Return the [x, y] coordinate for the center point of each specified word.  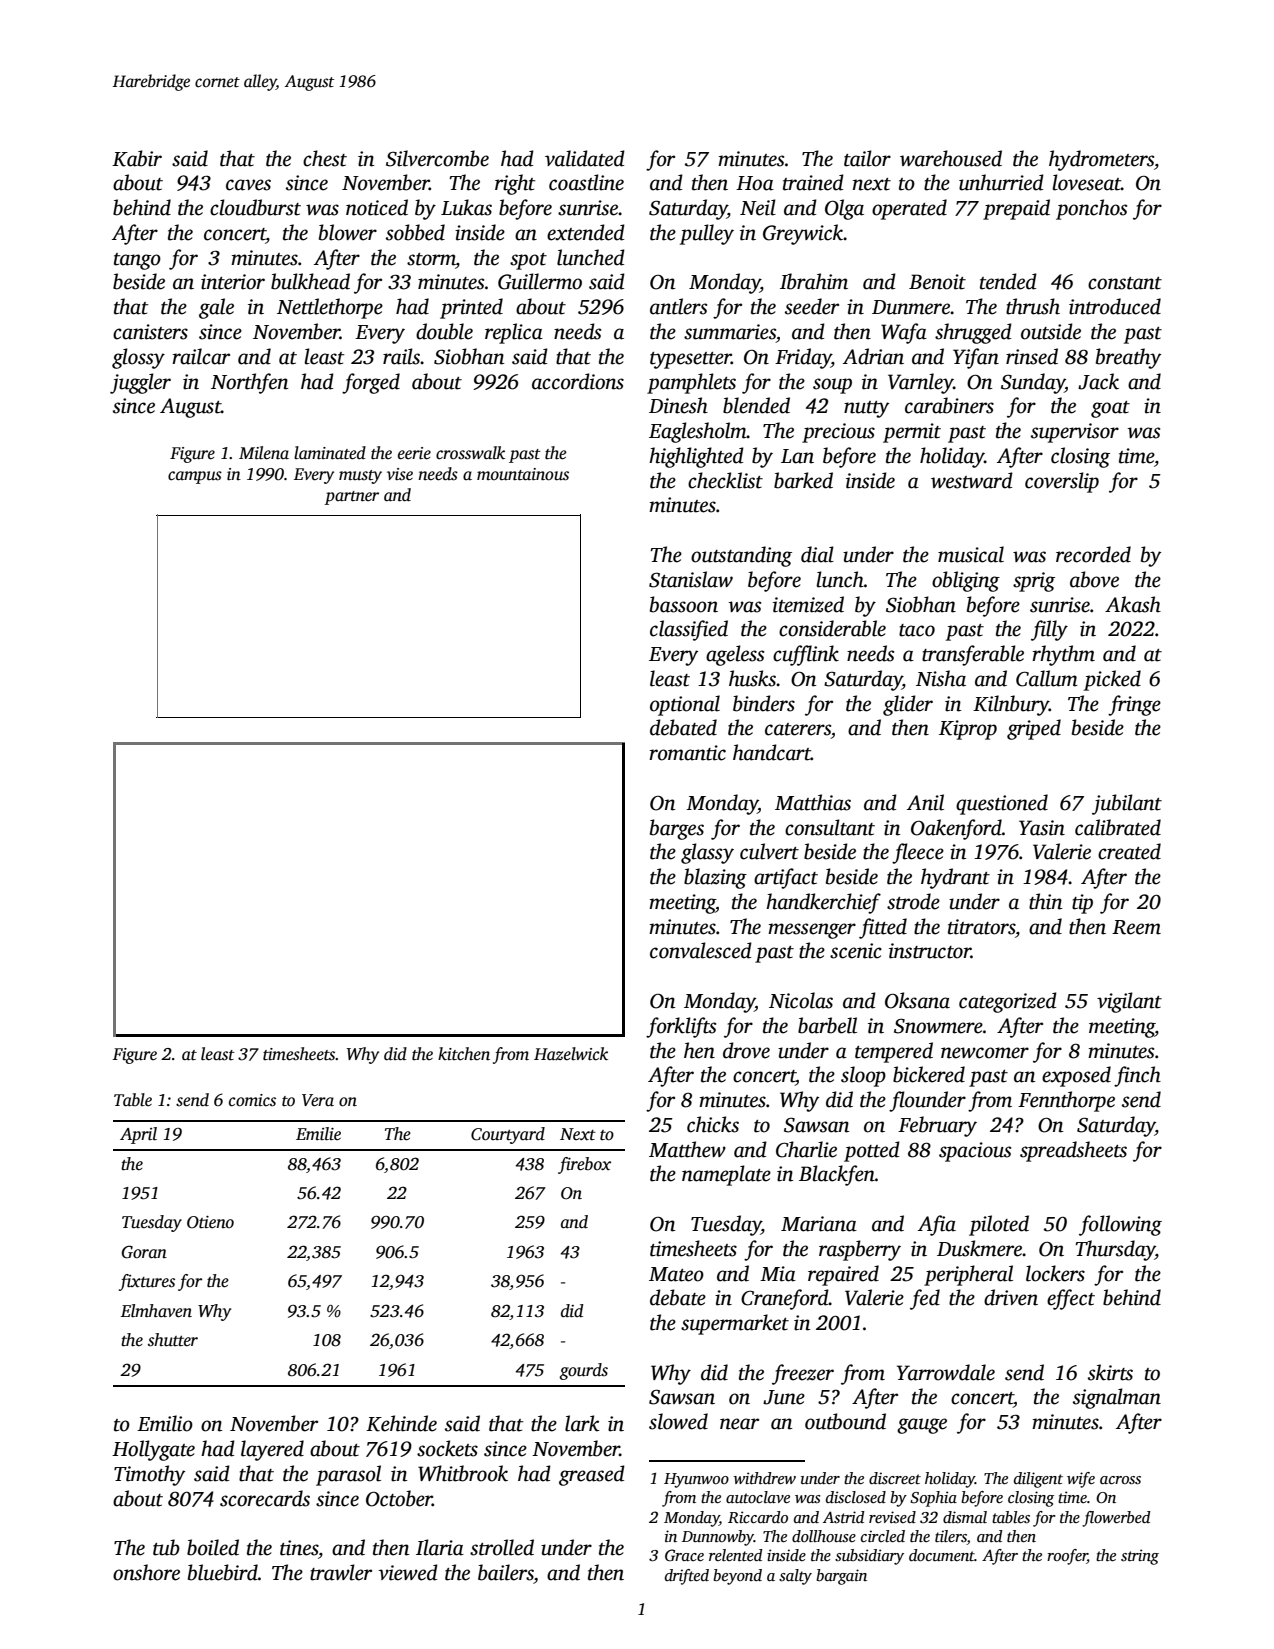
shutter [173, 1340]
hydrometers [1101, 160]
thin [1045, 901]
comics [252, 1100]
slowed [678, 1421]
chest [325, 158]
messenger [812, 931]
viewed [408, 1572]
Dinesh [678, 405]
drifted [687, 1577]
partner [351, 498]
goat [1110, 409]
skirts [1110, 1372]
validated [585, 158]
